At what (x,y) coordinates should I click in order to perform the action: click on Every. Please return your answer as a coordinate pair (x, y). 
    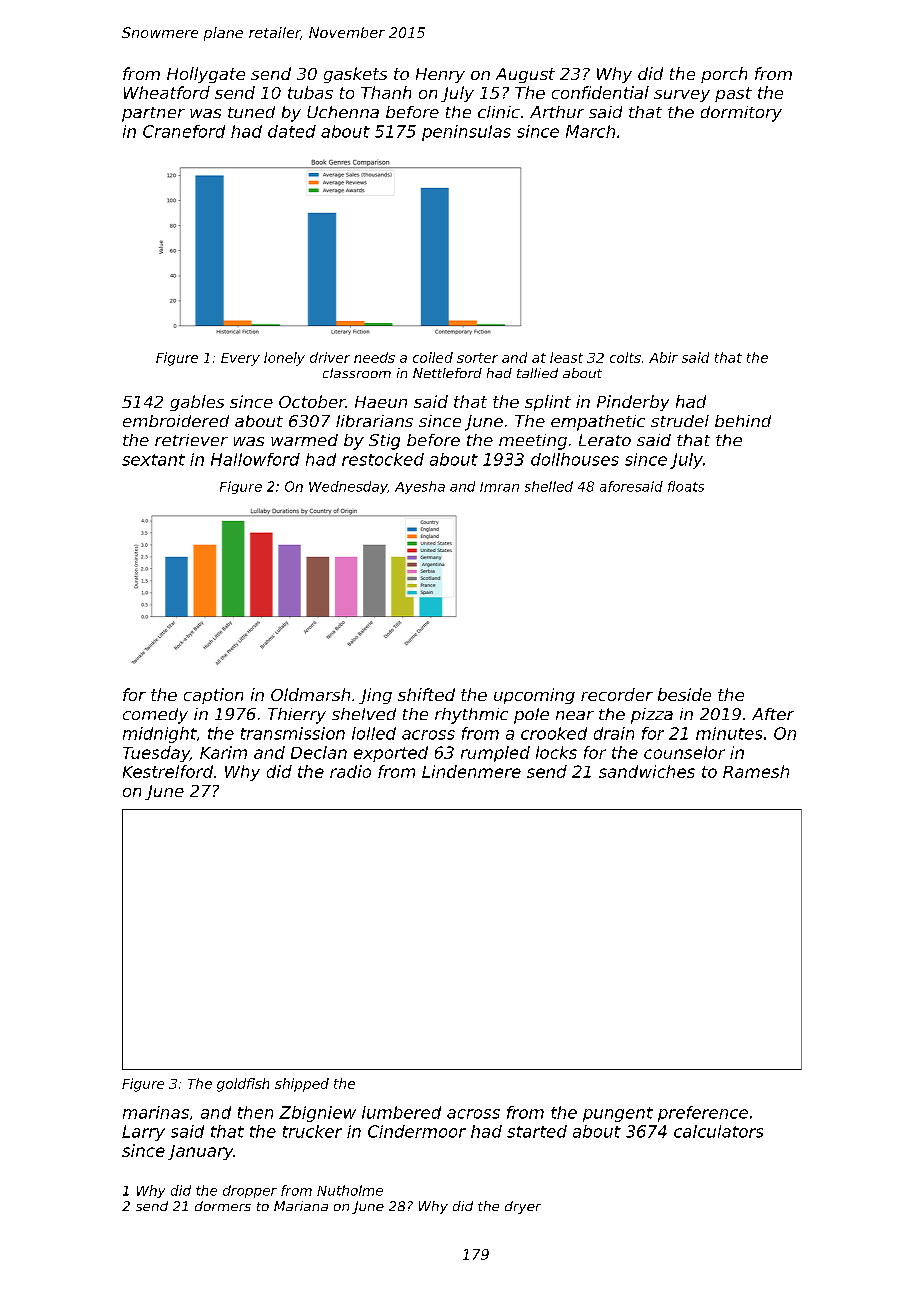
    Looking at the image, I should click on (240, 359).
